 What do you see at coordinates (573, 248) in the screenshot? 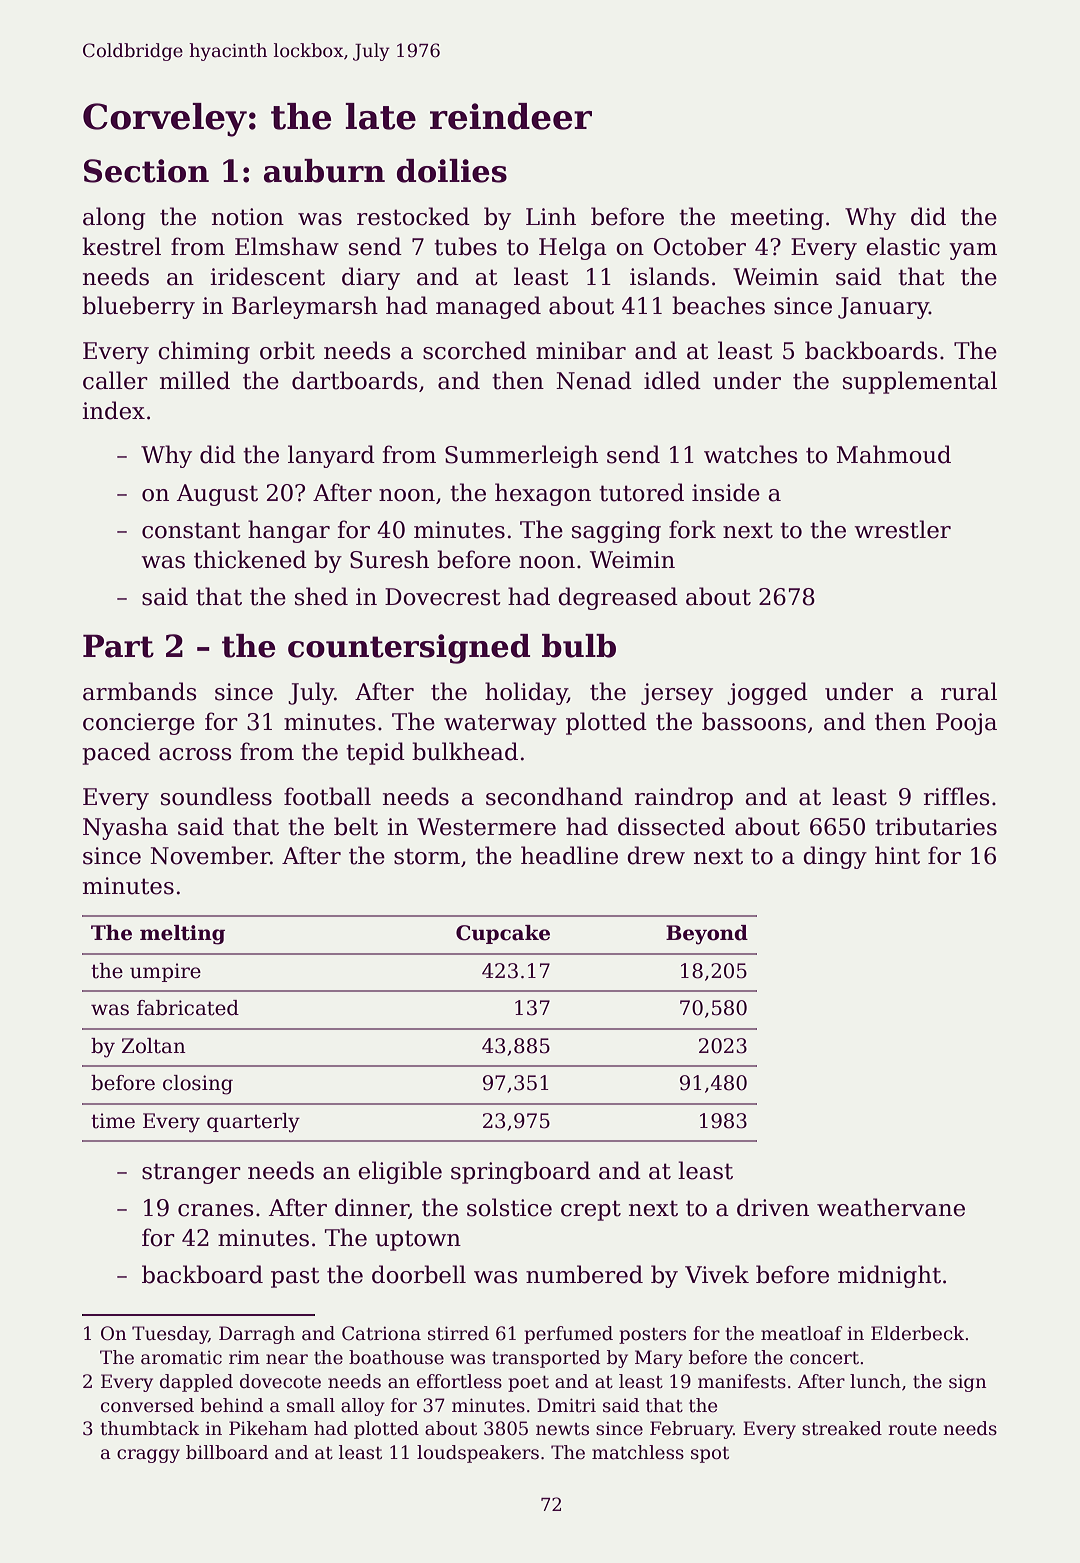
I see `Helga` at bounding box center [573, 248].
